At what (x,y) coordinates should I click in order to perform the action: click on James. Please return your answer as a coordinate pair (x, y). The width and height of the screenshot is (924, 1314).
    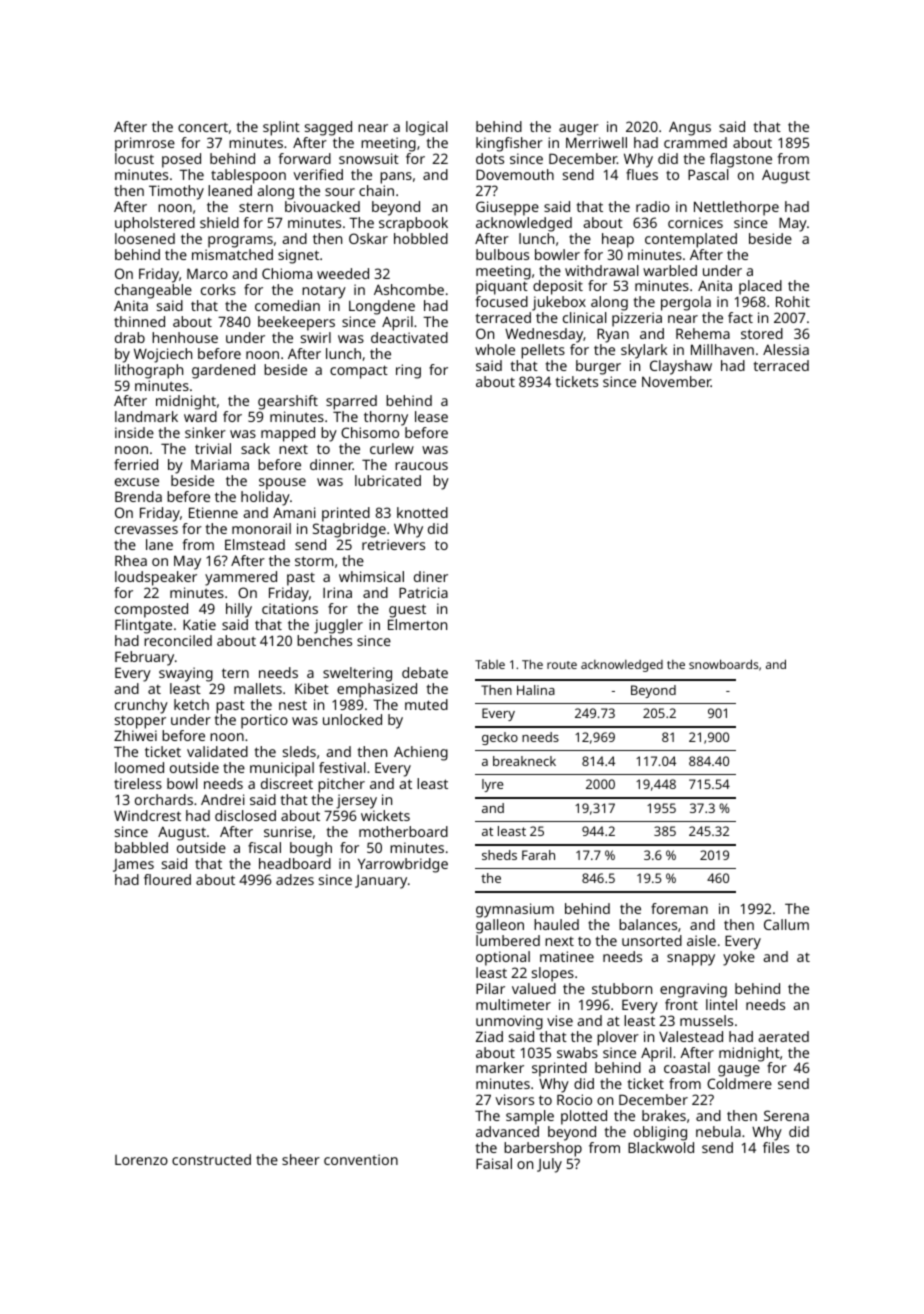
    Looking at the image, I should click on (133, 865).
